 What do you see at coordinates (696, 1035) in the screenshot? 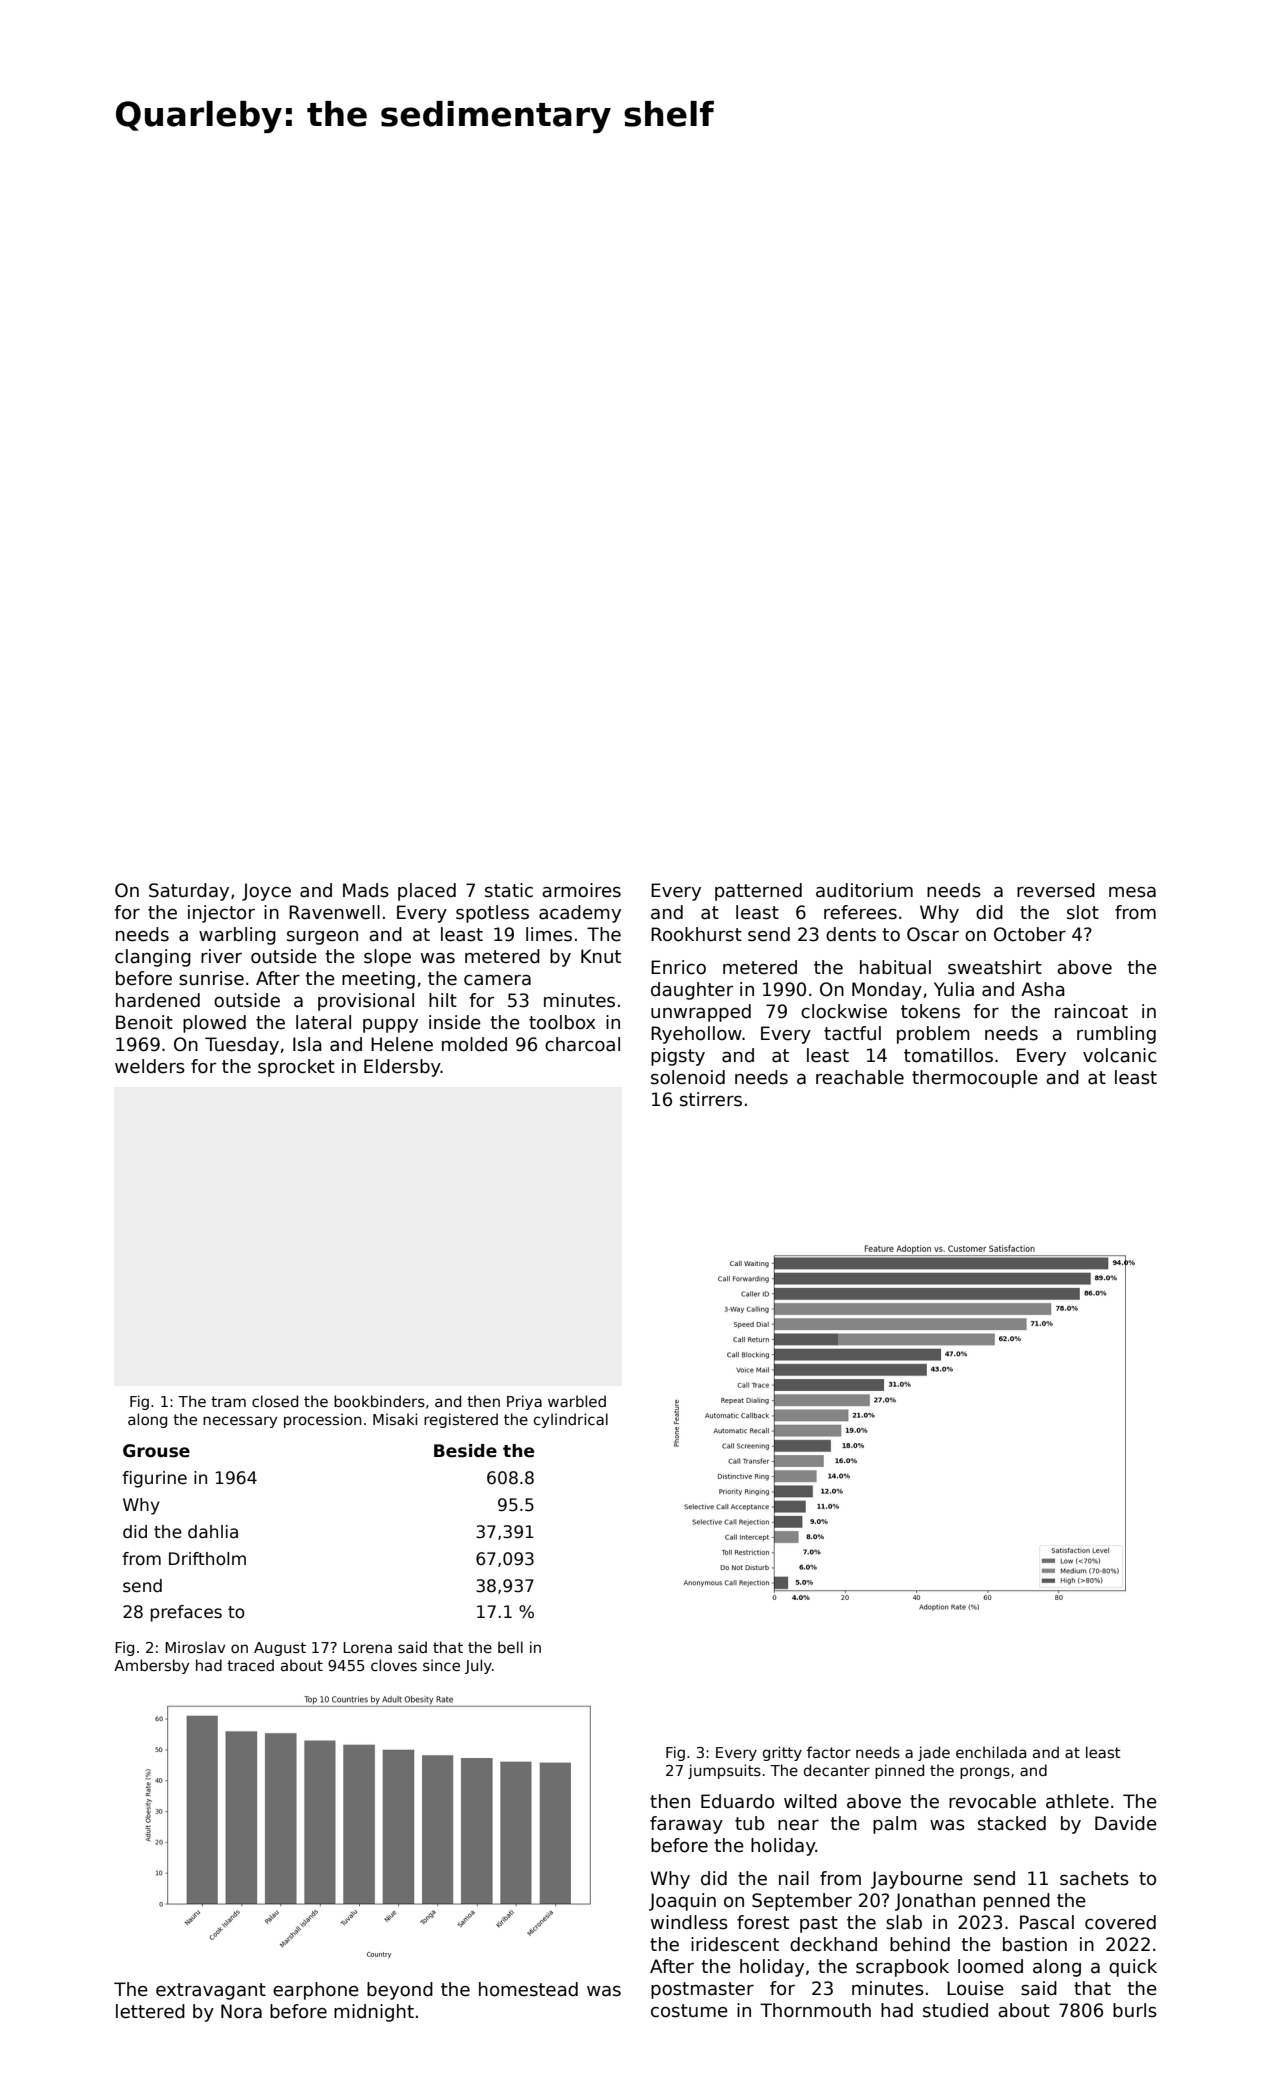
I see `Ryehollow` at bounding box center [696, 1035].
